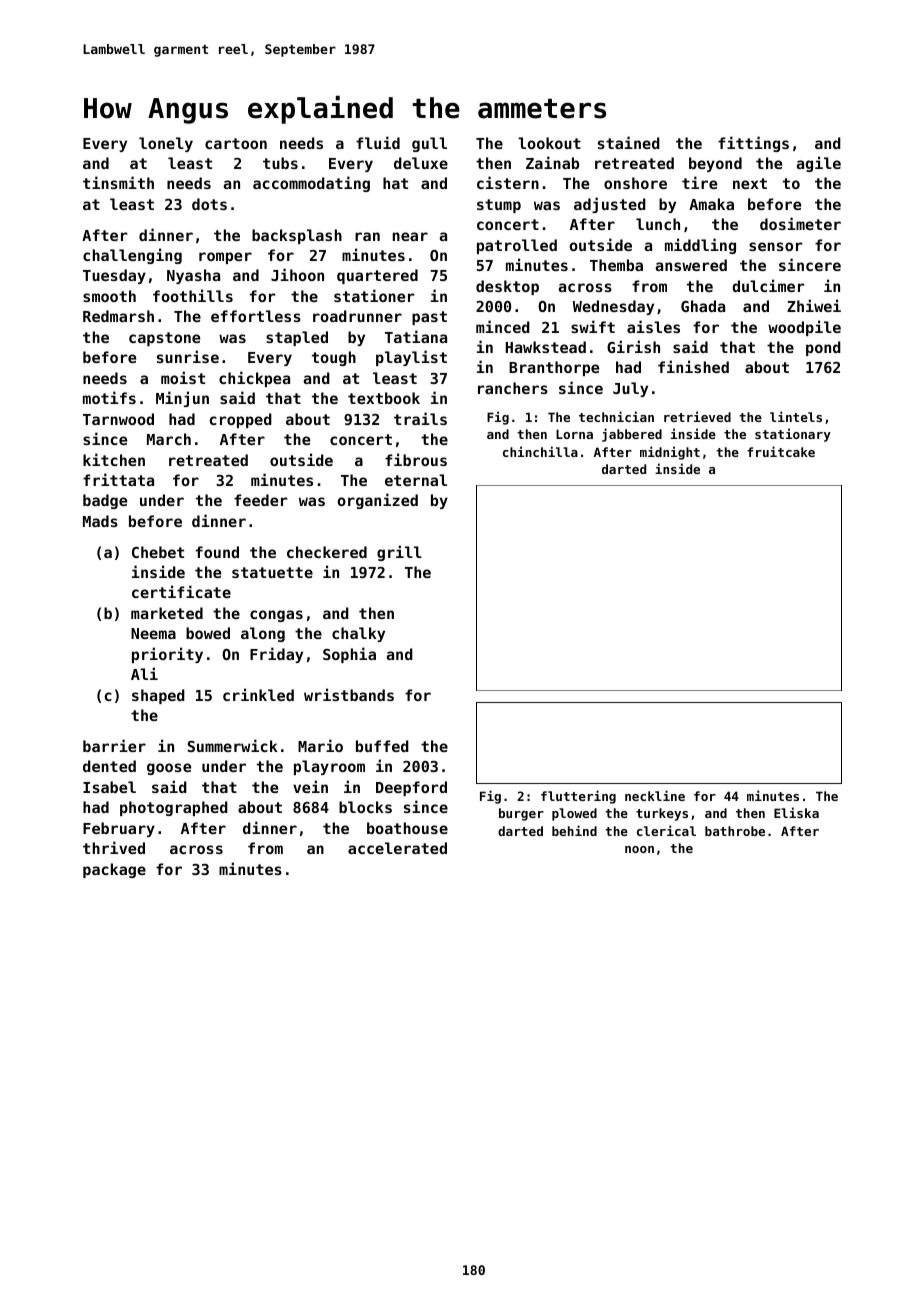 This image has width=924, height=1308. Describe the element at coordinates (365, 807) in the image. I see `blocks` at that location.
